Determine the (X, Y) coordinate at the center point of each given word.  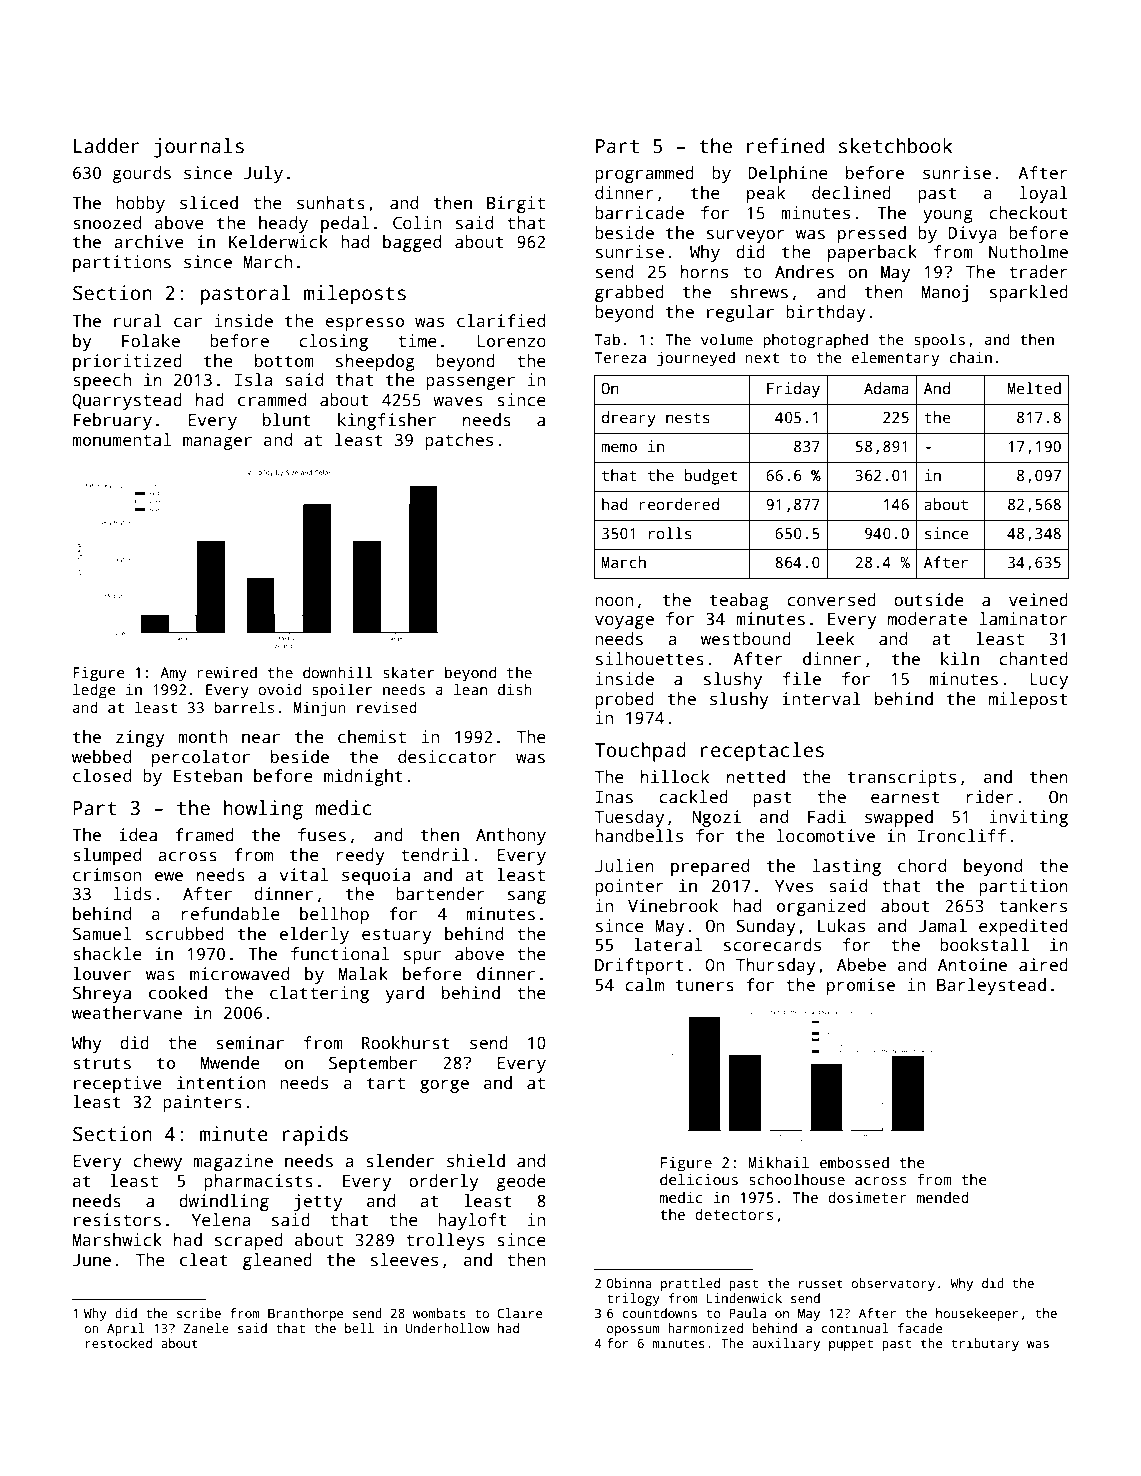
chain (971, 357)
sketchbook (896, 146)
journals (199, 148)
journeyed (696, 359)
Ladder (107, 146)
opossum (633, 1331)
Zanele (206, 1328)
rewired (227, 672)
